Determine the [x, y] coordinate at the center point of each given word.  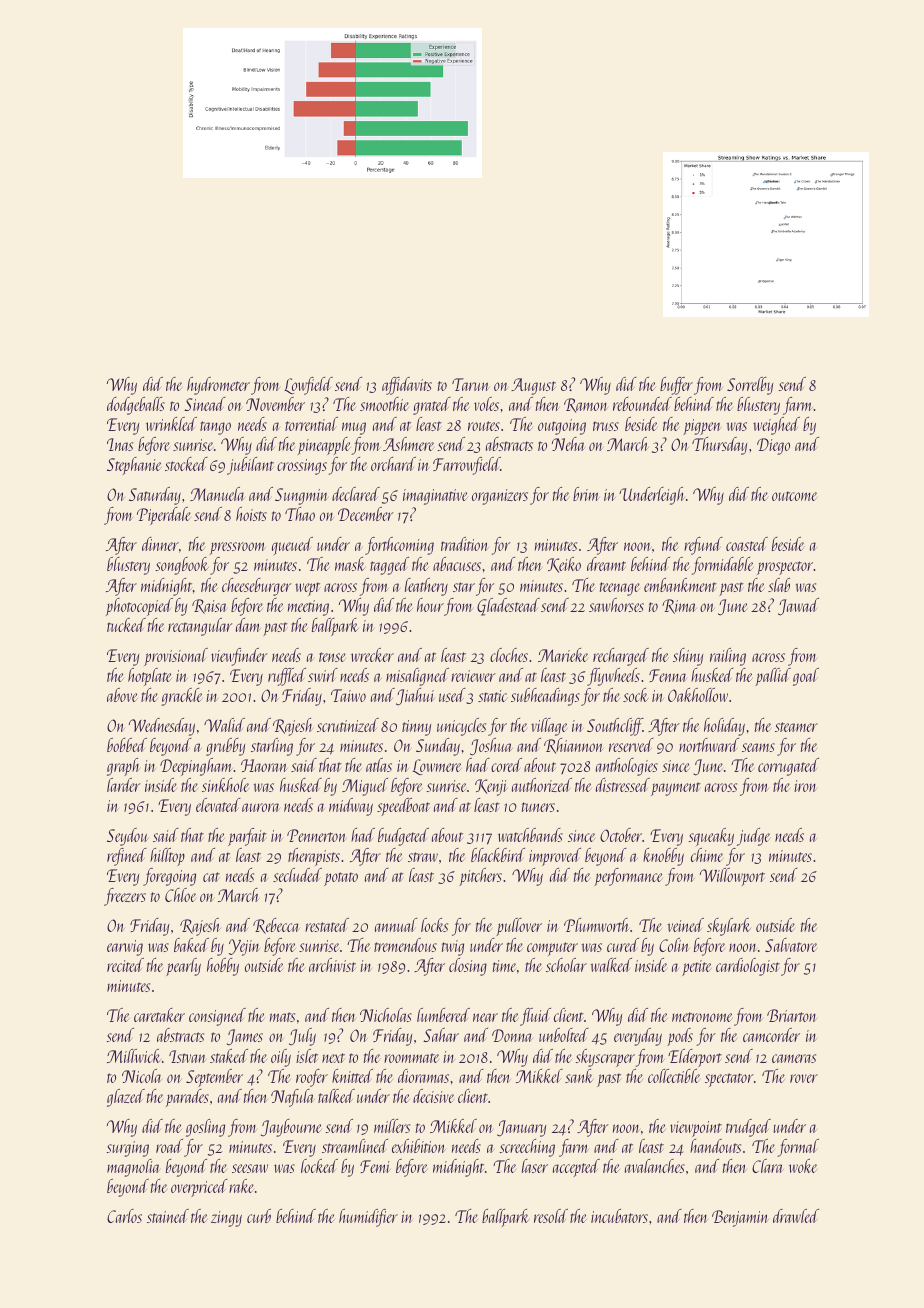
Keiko [564, 565]
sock [635, 695]
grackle [181, 697]
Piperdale [164, 516]
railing [728, 657]
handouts [715, 1146]
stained [168, 1216]
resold [551, 1216]
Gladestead [508, 607]
